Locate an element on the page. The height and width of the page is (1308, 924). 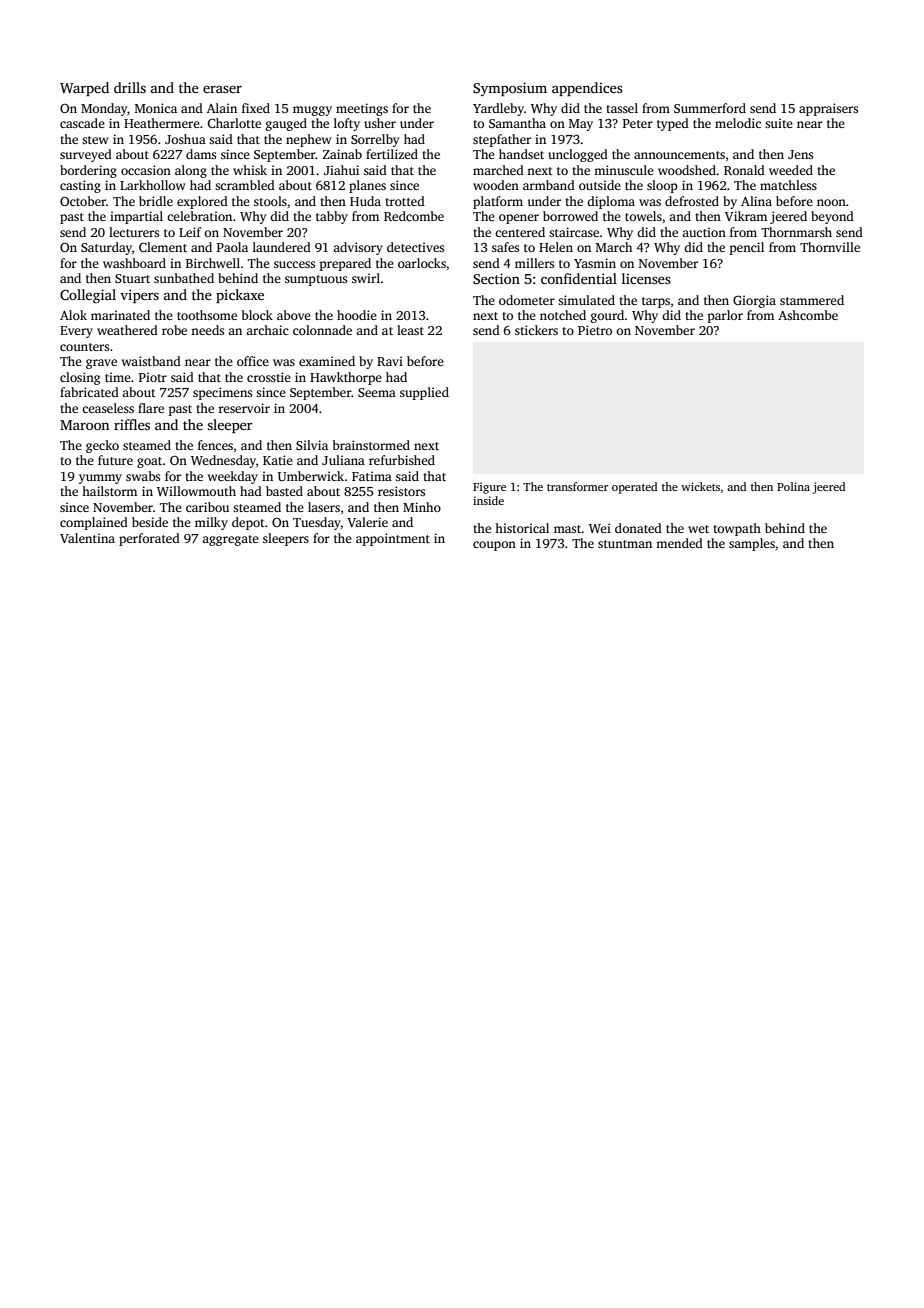
nephew is located at coordinates (308, 140).
